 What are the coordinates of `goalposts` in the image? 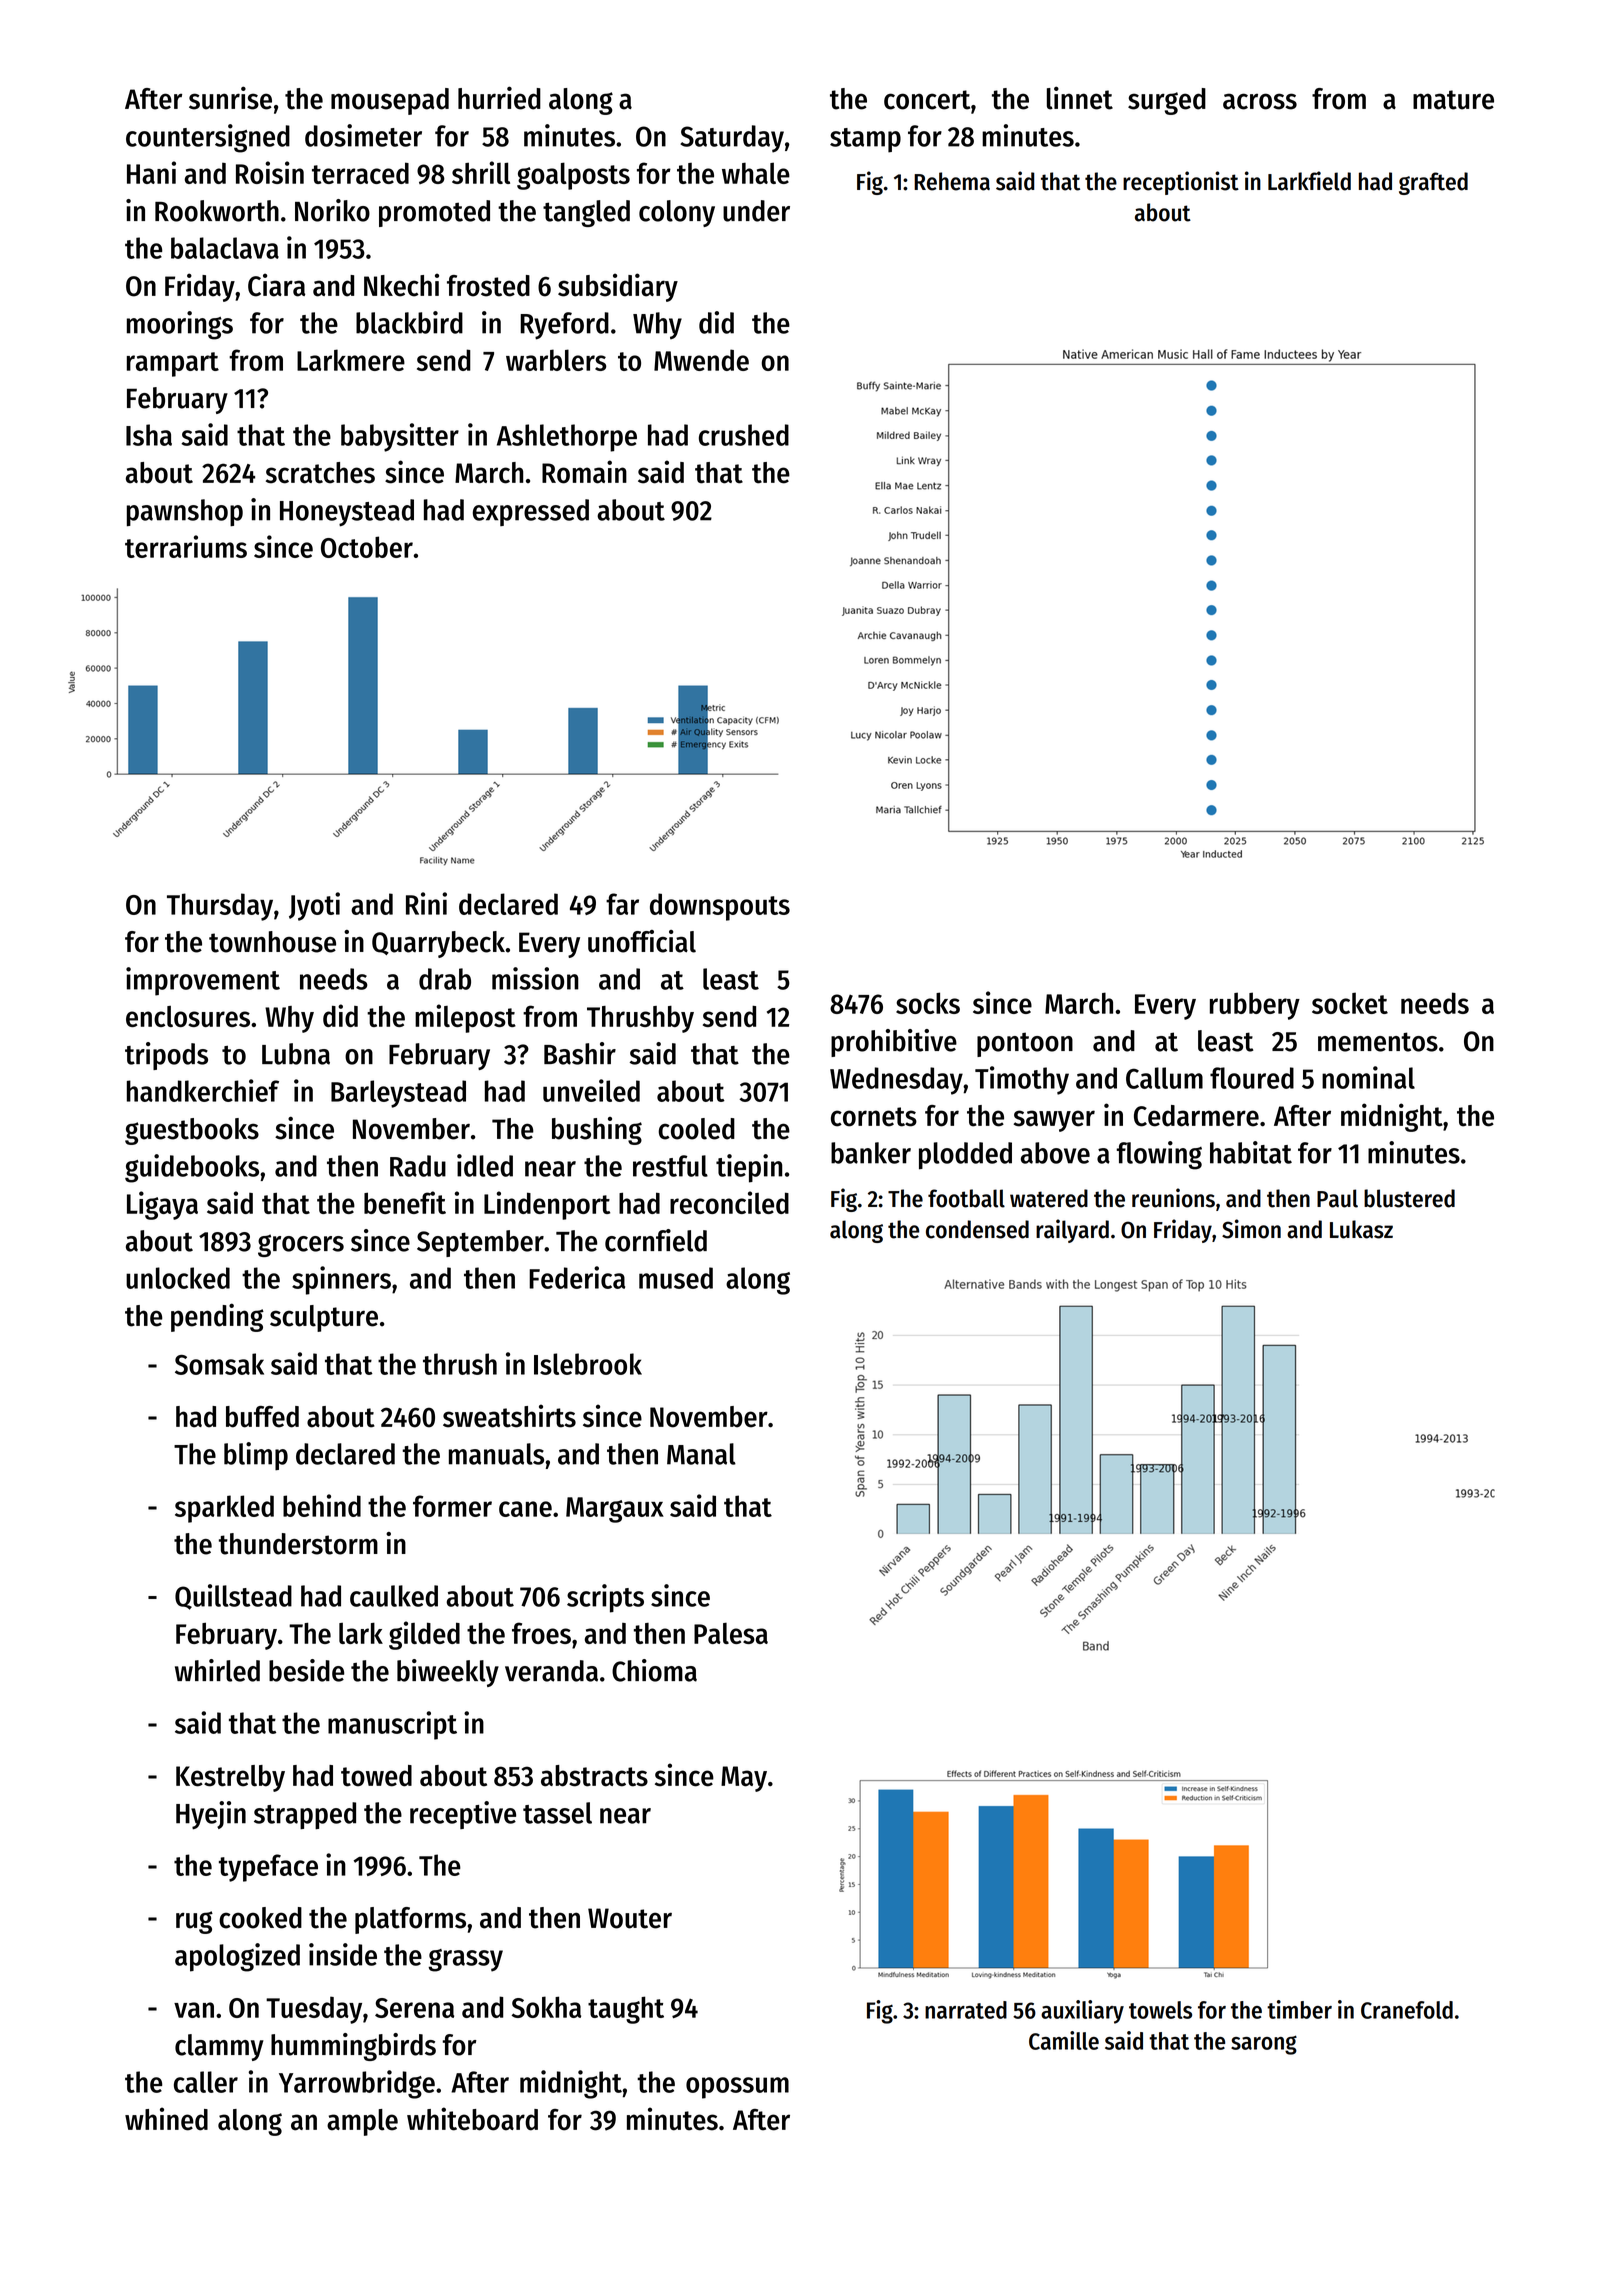 It's located at (573, 176).
